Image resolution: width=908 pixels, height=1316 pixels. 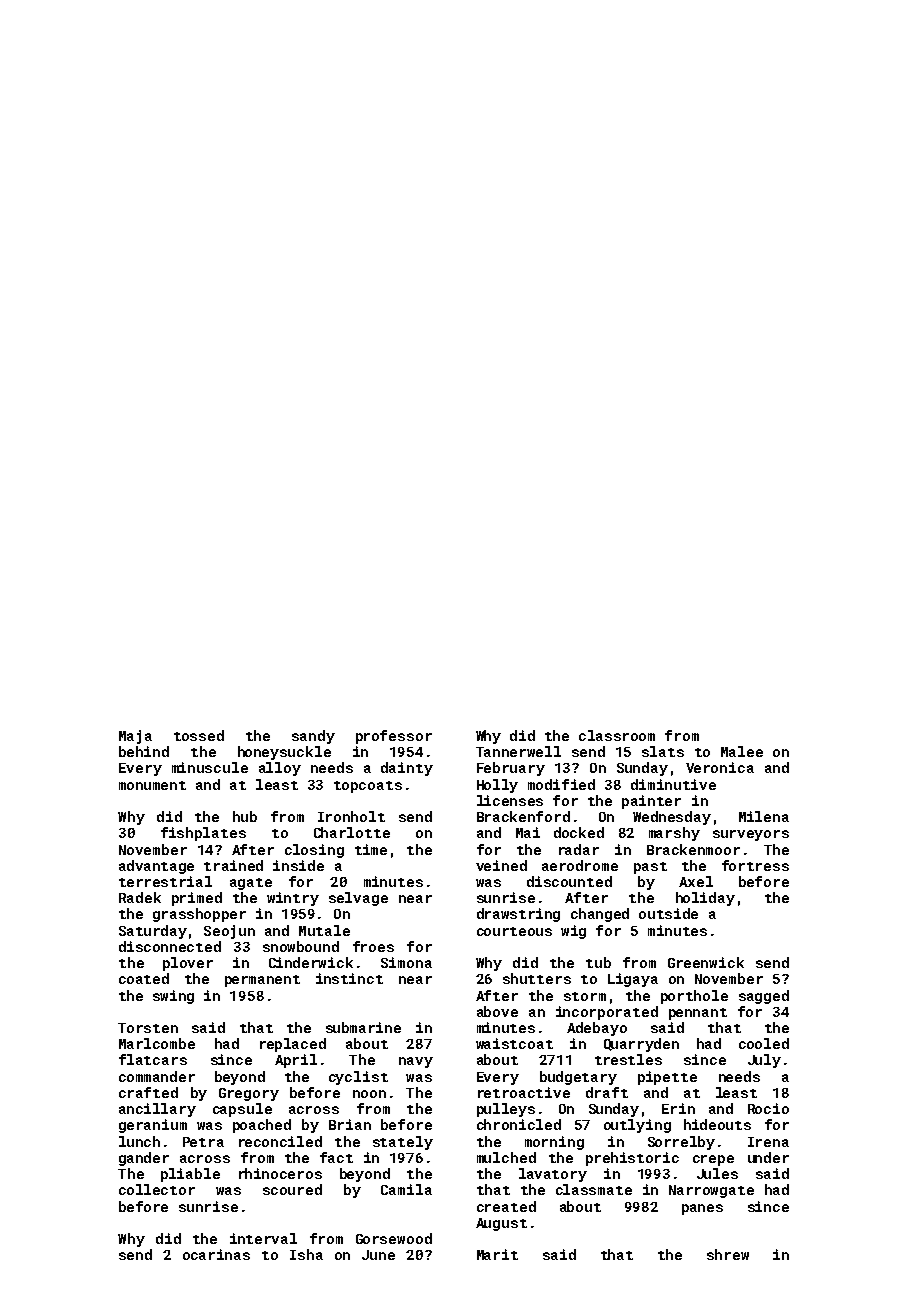 What do you see at coordinates (742, 751) in the page?
I see `Malee` at bounding box center [742, 751].
